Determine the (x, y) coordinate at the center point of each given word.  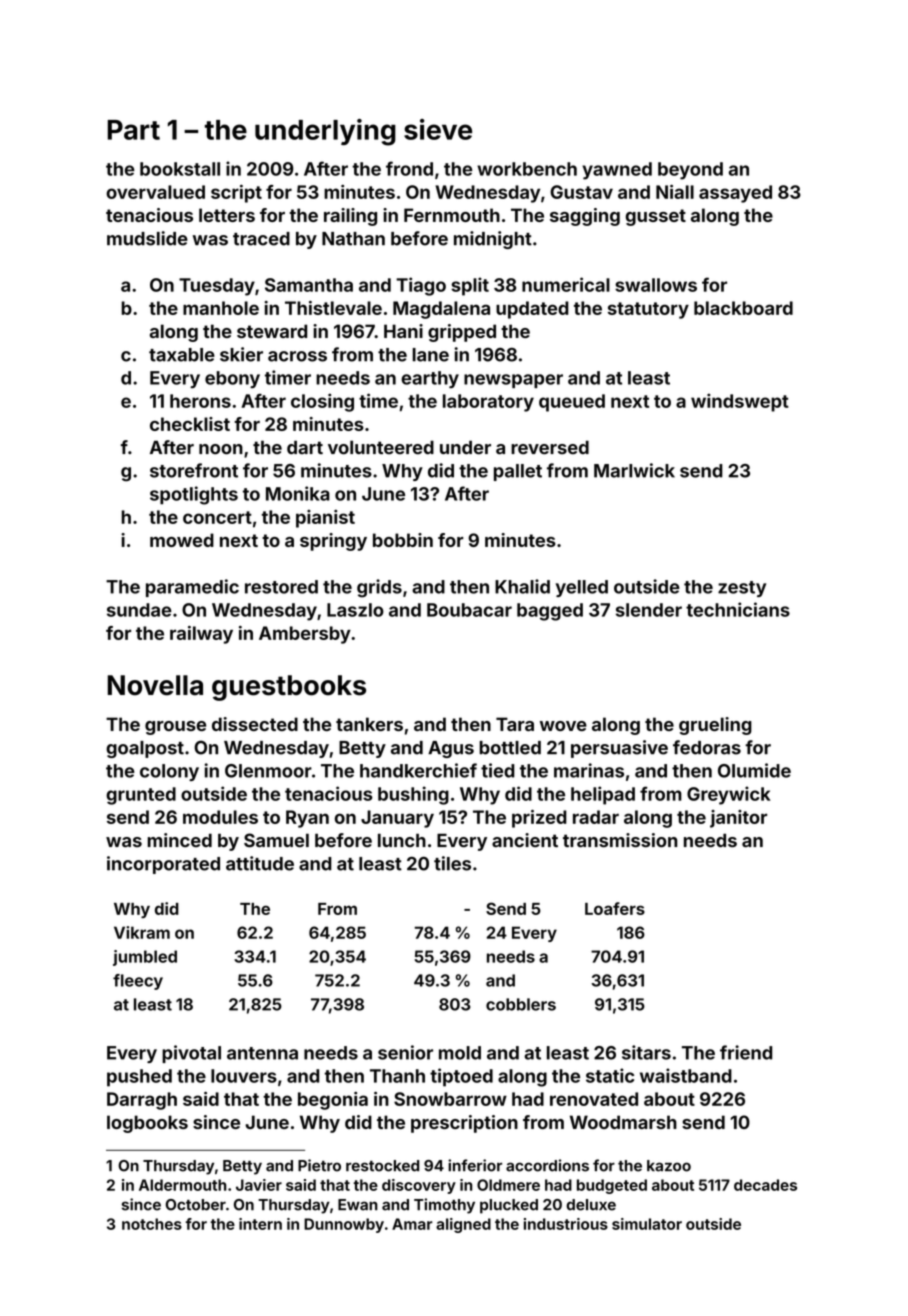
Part (134, 130)
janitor (738, 819)
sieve (438, 129)
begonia (333, 1101)
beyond (690, 171)
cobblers (521, 1004)
